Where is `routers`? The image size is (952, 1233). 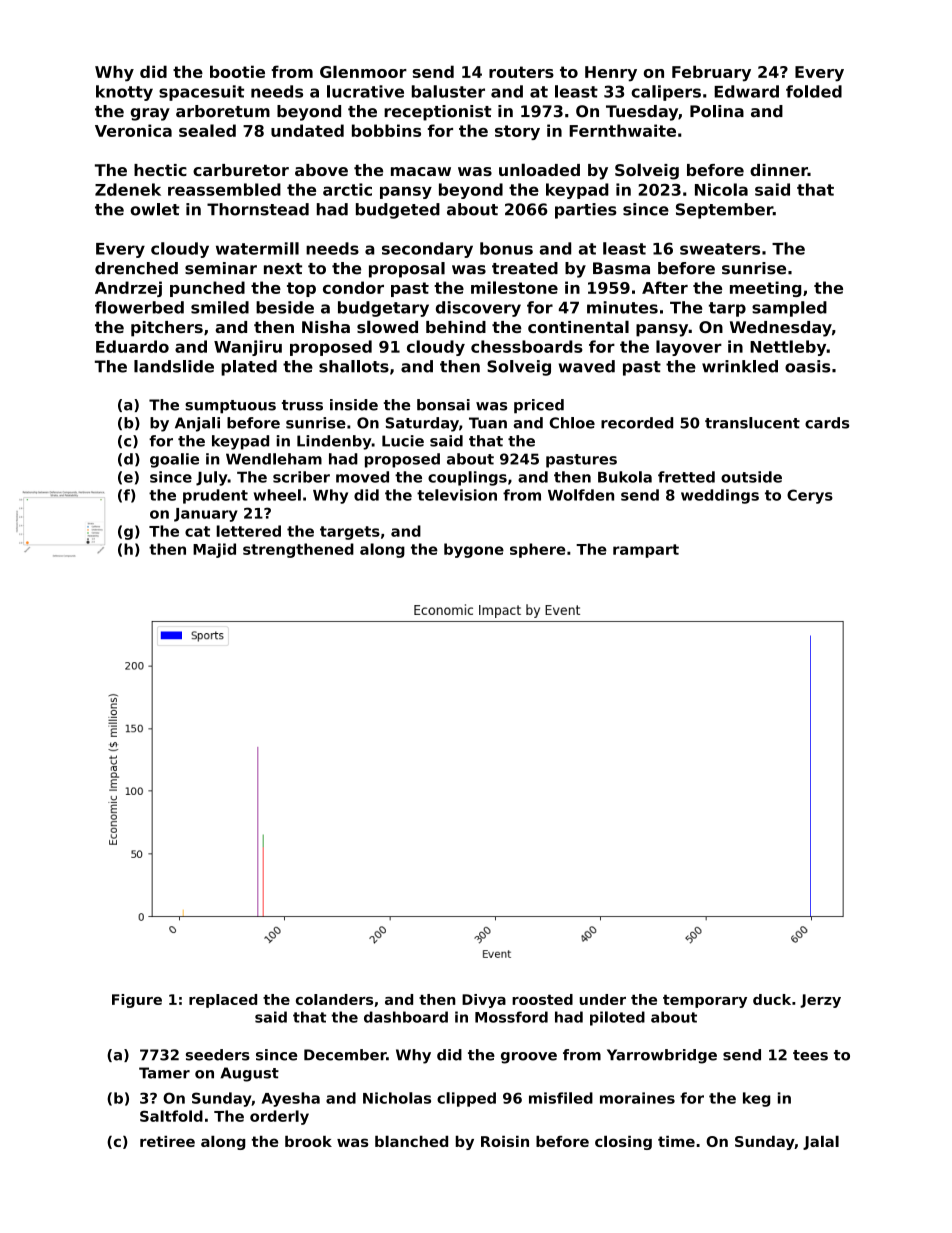 routers is located at coordinates (521, 72).
